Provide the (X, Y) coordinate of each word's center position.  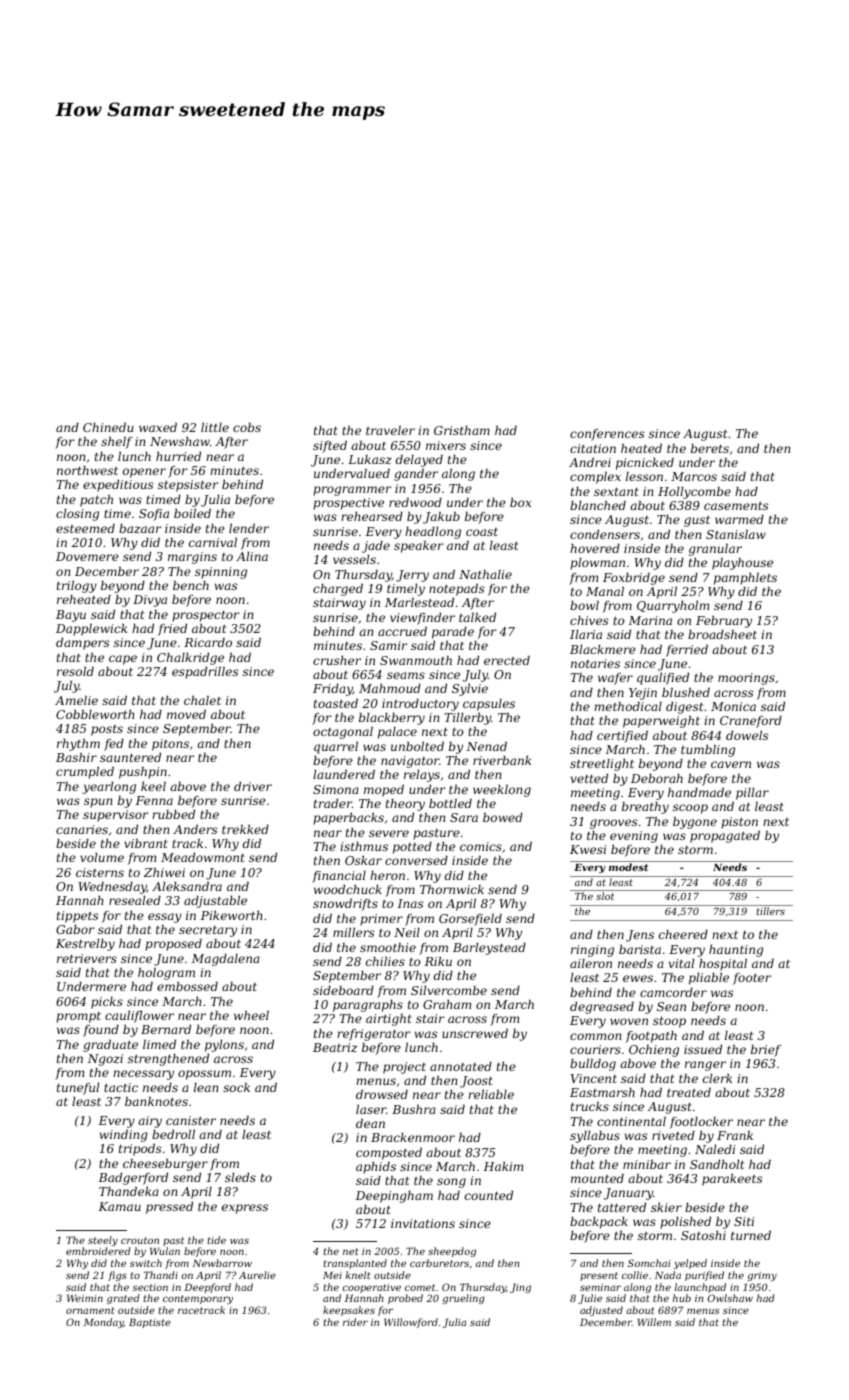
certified (622, 737)
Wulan (165, 1251)
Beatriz (335, 1047)
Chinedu (108, 427)
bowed (503, 817)
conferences (607, 435)
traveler (390, 430)
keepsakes (349, 1311)
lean (206, 1087)
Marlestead (419, 602)
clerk (717, 1078)
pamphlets (745, 579)
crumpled (85, 773)
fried (172, 630)
